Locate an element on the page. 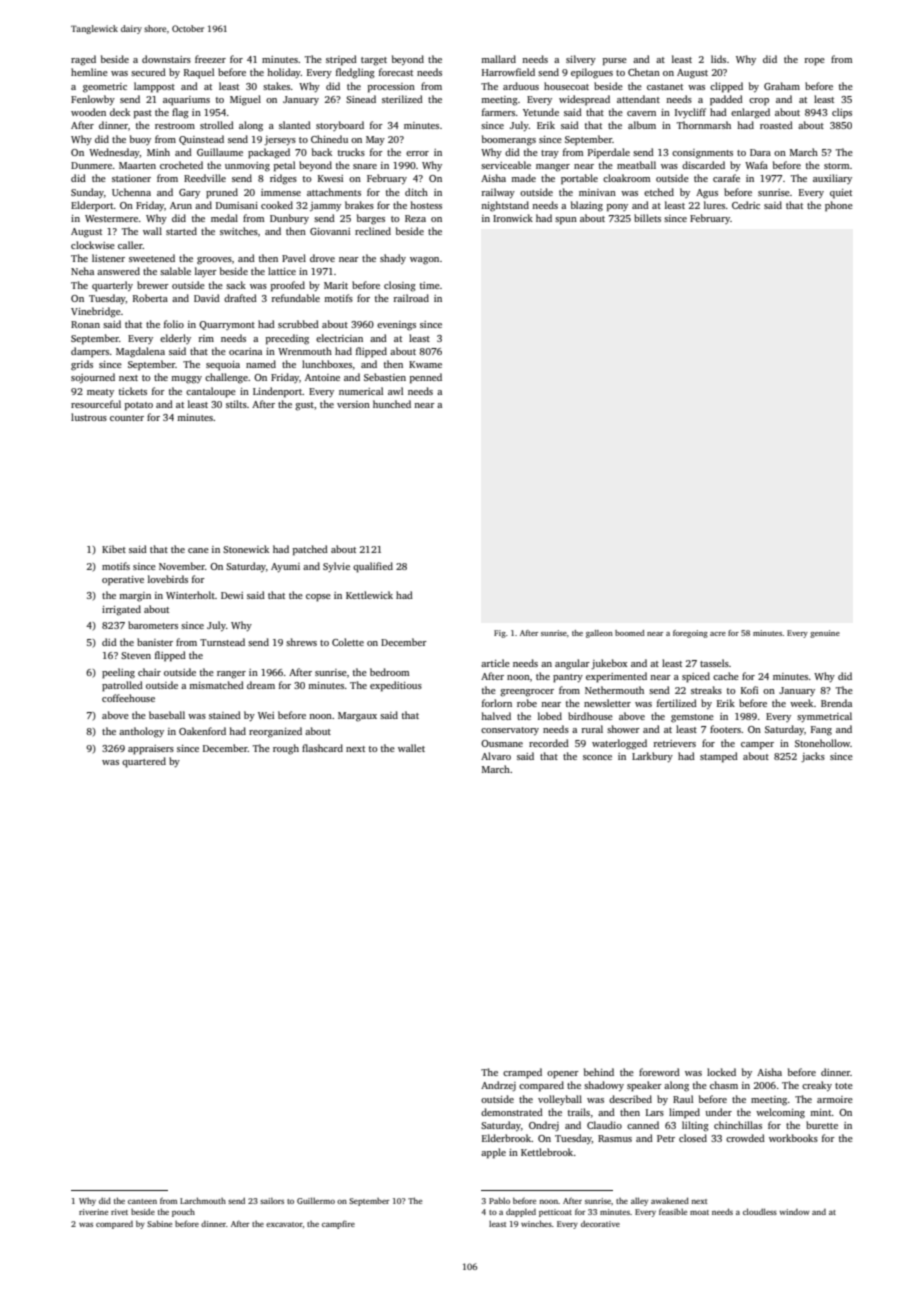  halved is located at coordinates (496, 716).
